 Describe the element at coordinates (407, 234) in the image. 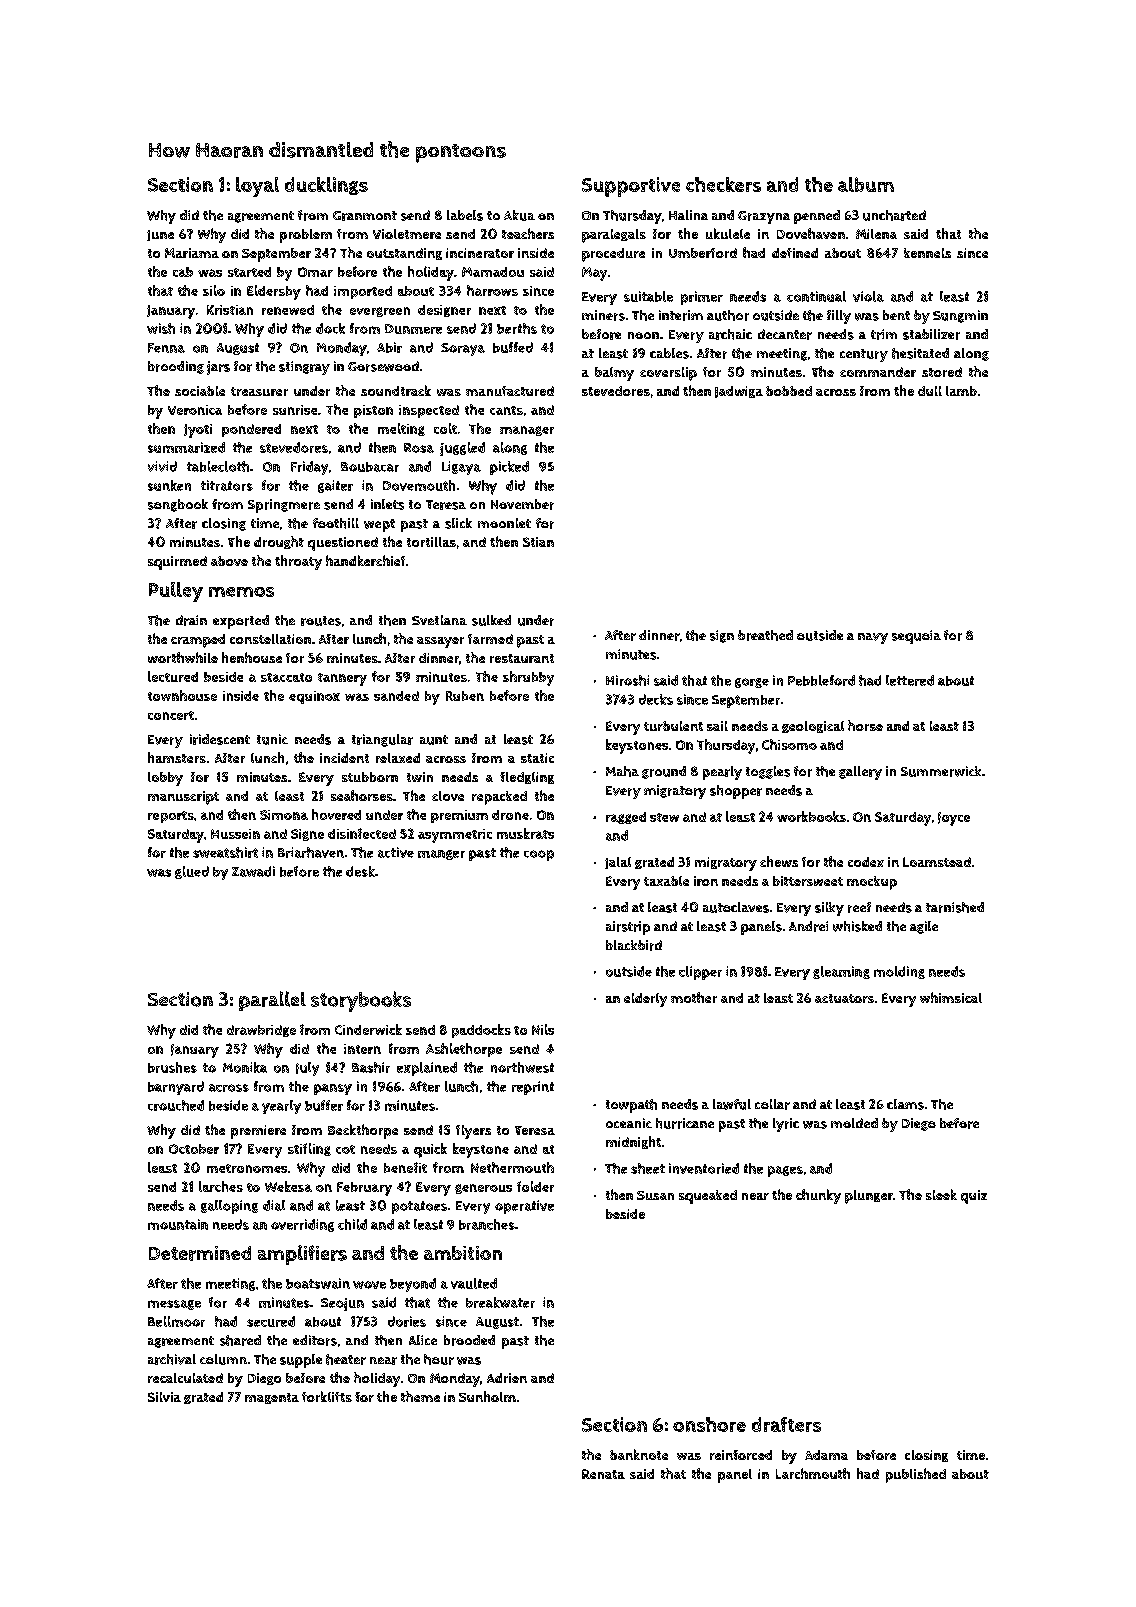

I see `Violetmere` at that location.
